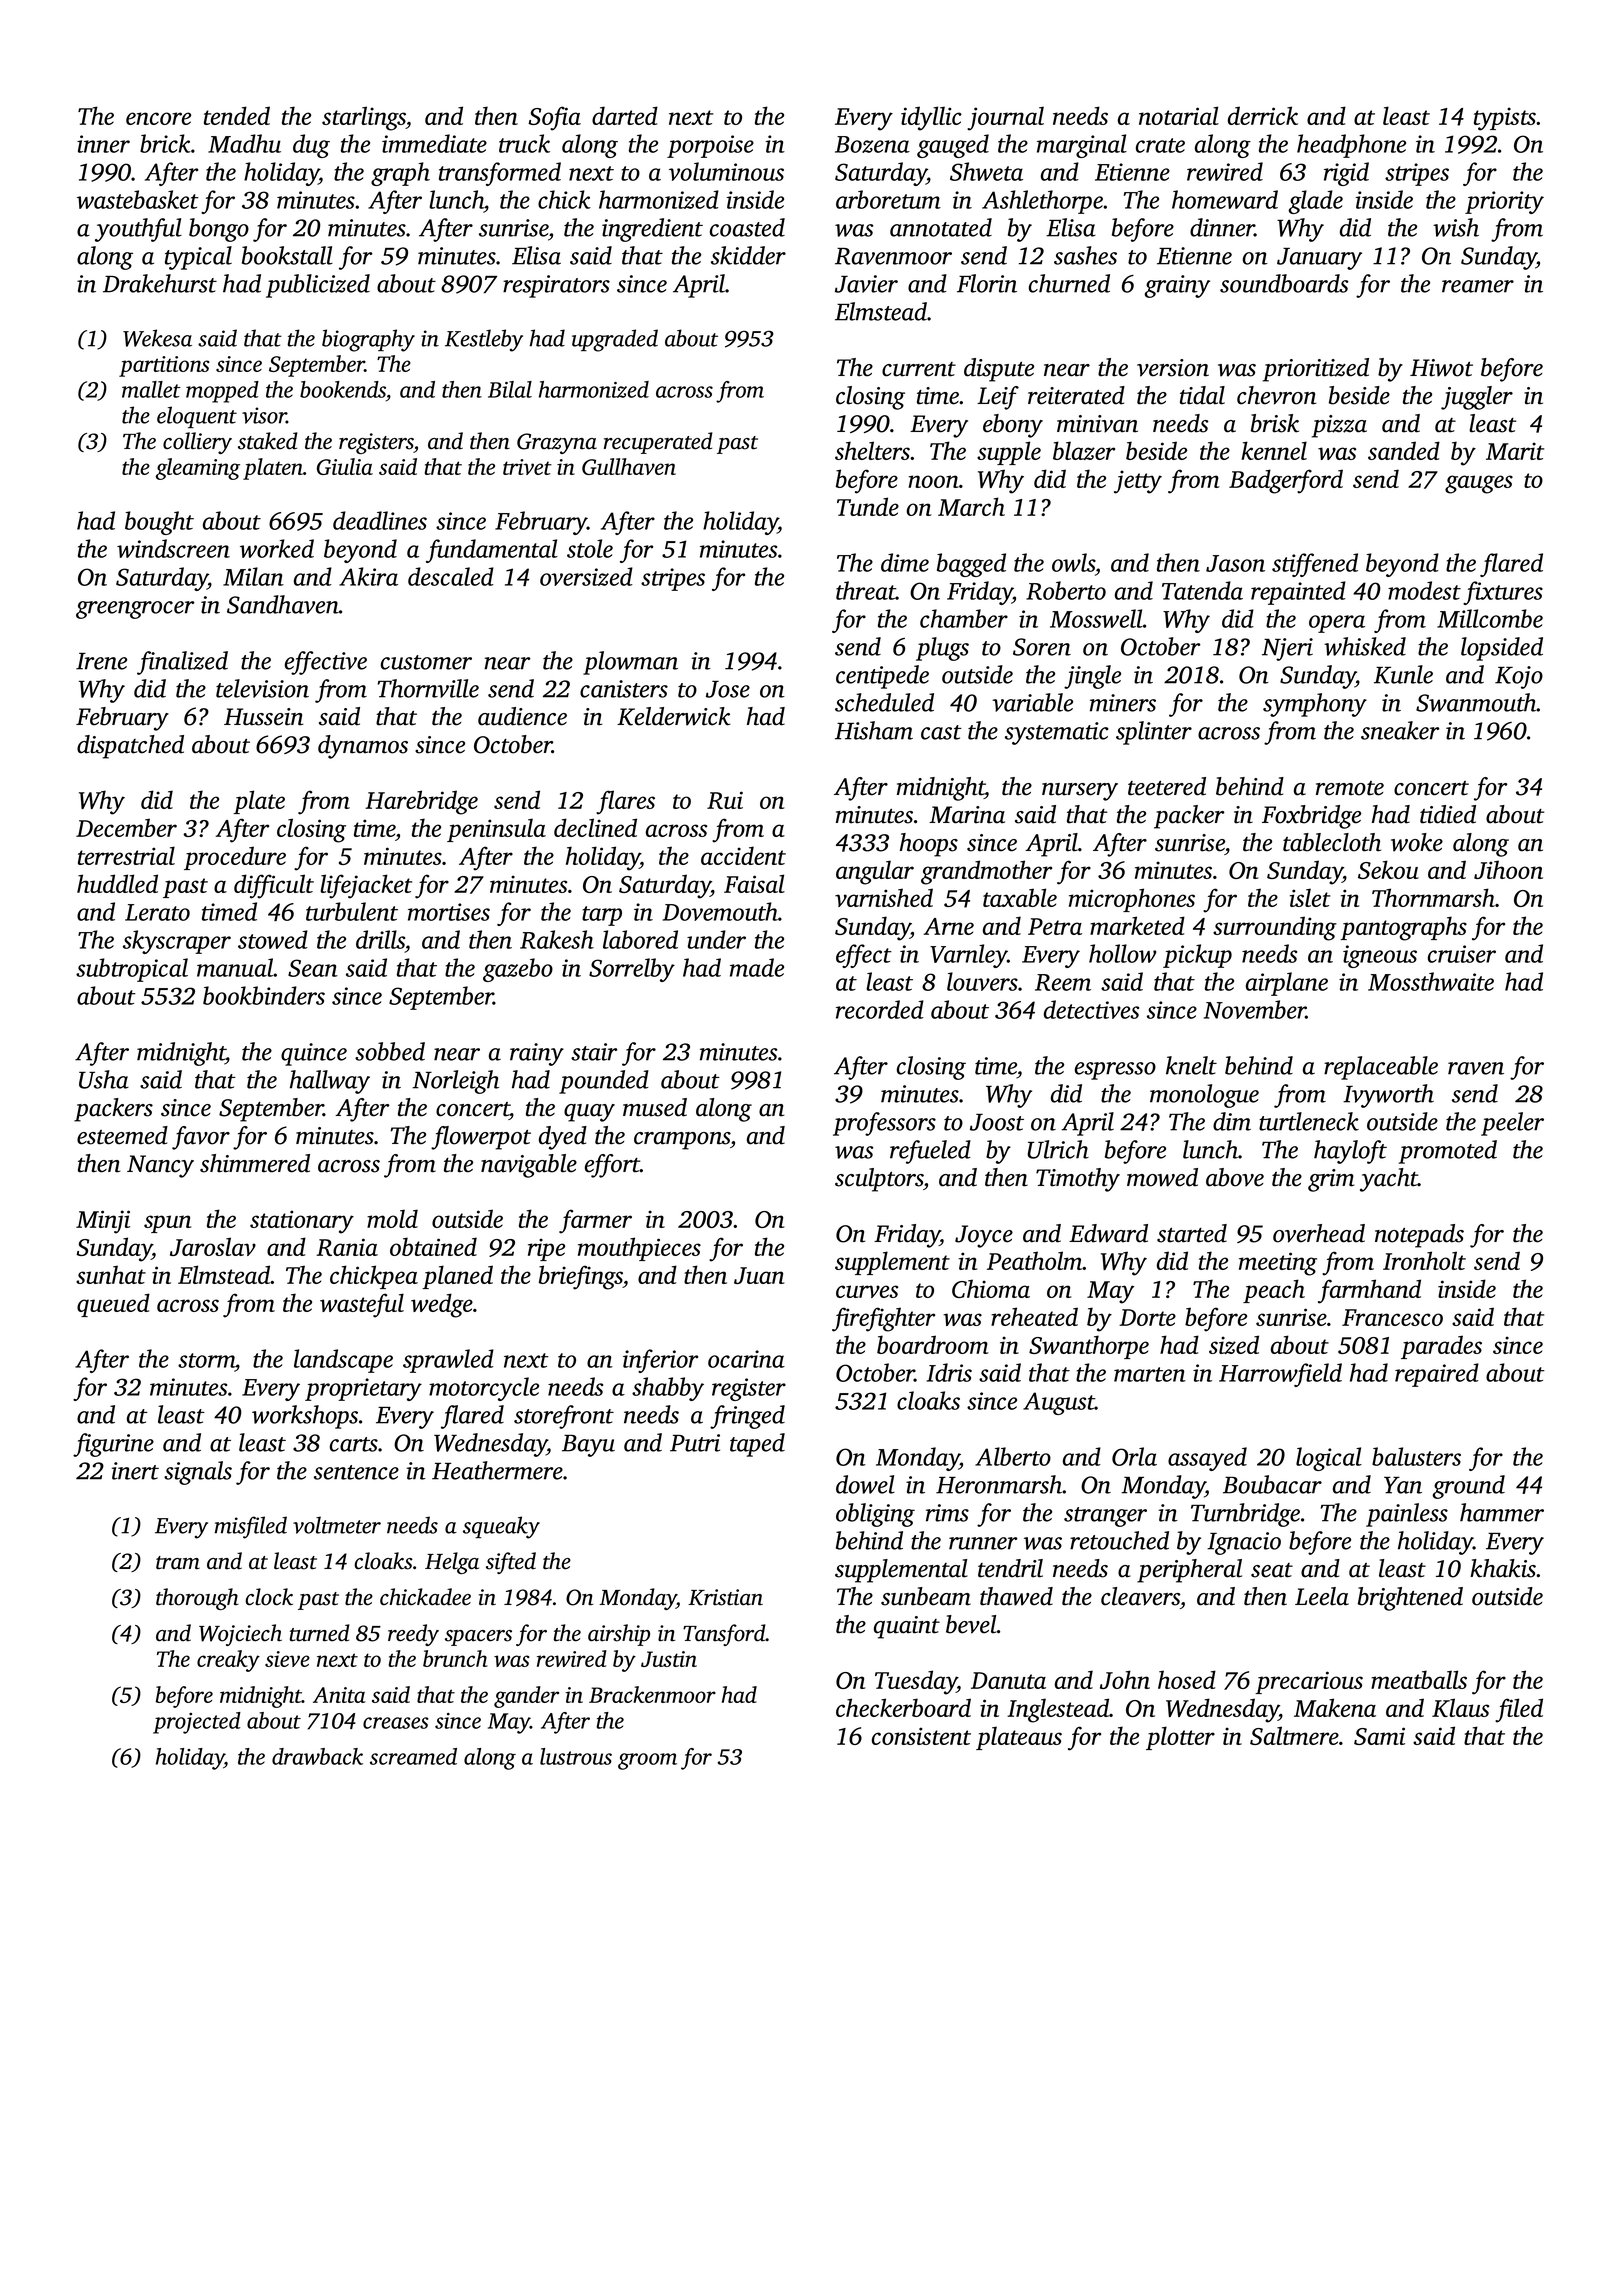 This document has width=1620, height=2292. Describe the element at coordinates (182, 663) in the document. I see `finalized` at that location.
